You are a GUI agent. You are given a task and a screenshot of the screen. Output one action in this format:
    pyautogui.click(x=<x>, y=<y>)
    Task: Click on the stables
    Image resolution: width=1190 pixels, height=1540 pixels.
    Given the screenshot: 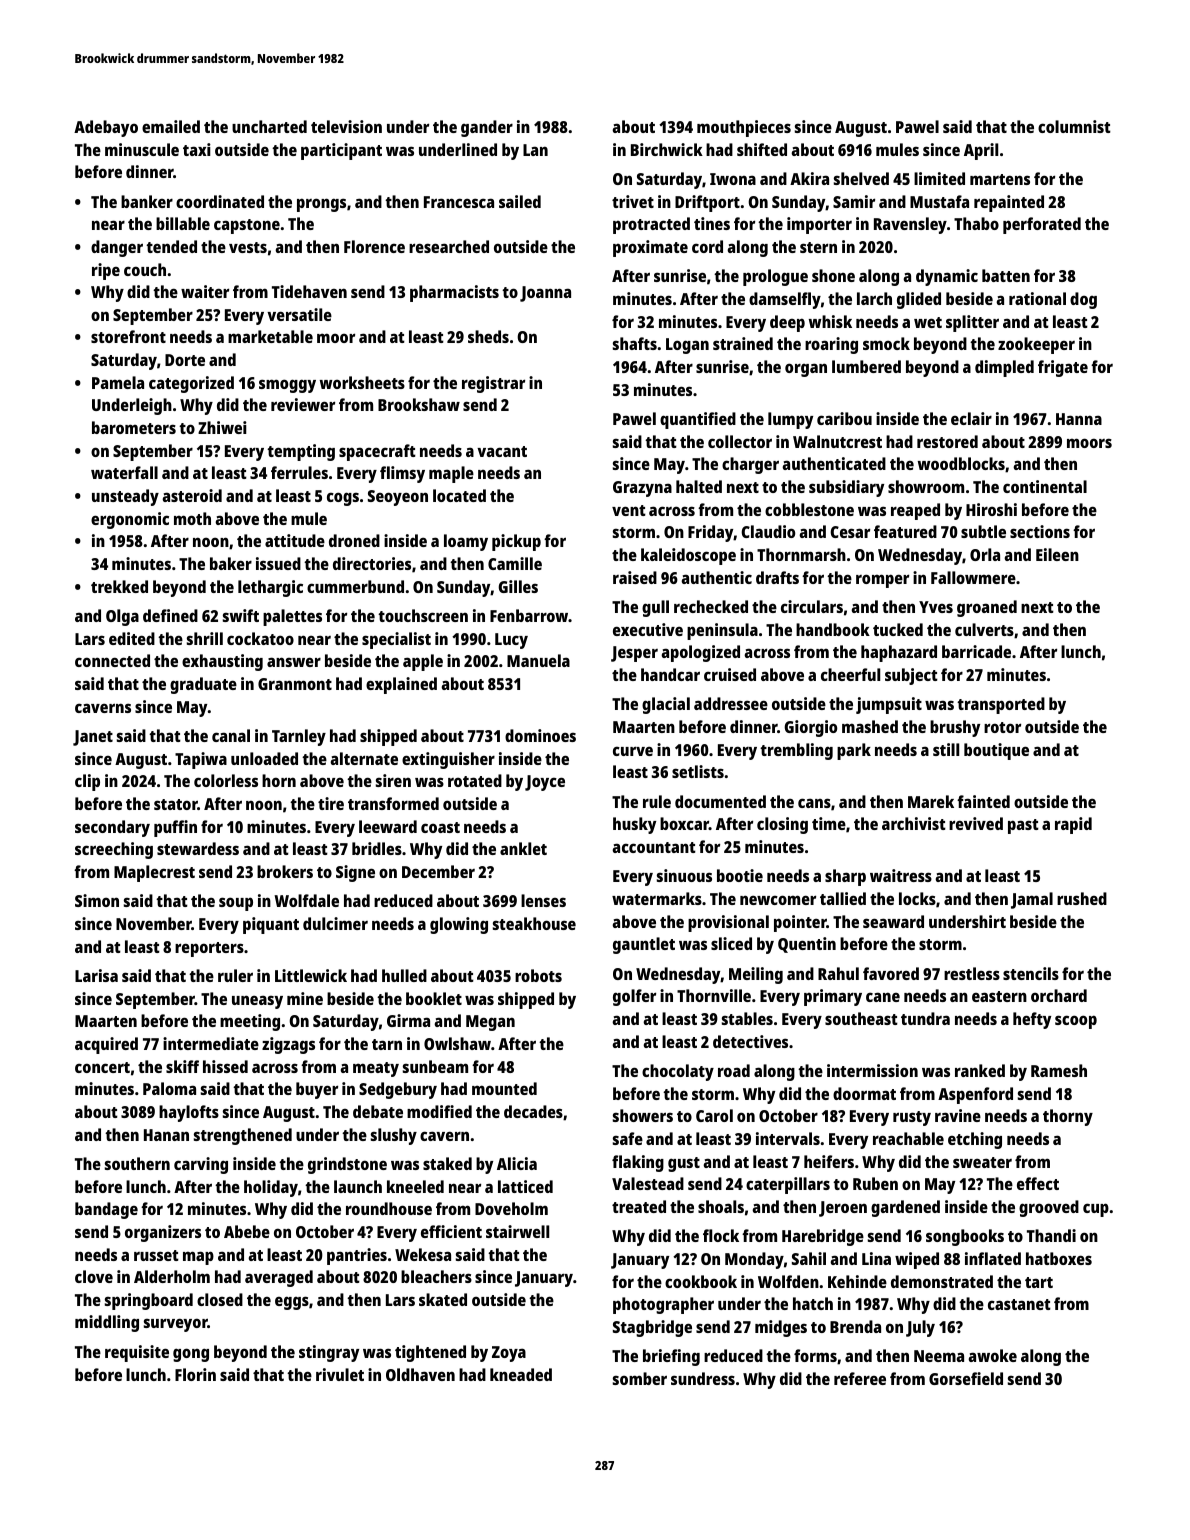 What is the action you would take?
    pyautogui.click(x=747, y=1018)
